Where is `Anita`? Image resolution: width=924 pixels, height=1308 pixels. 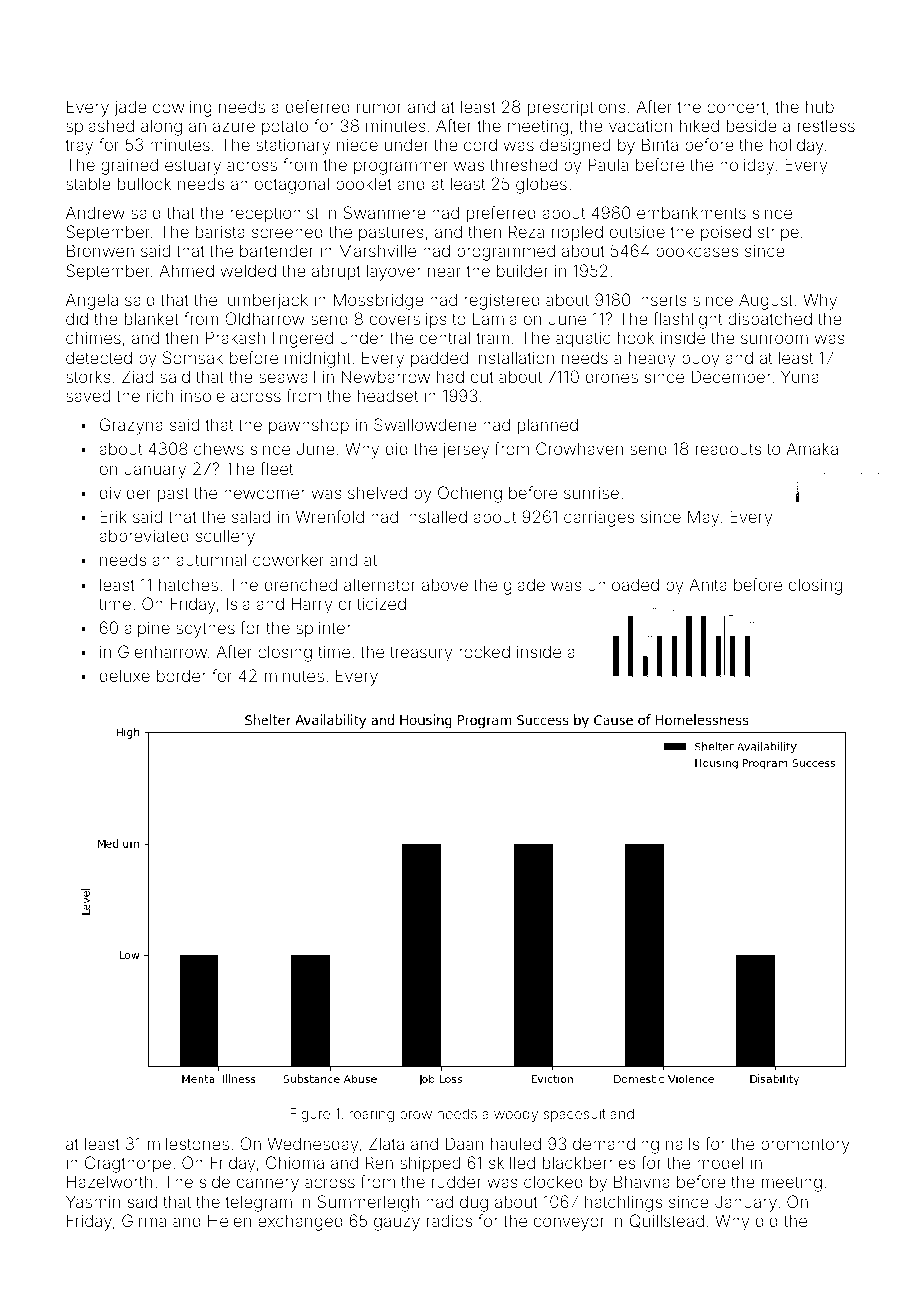
Anita is located at coordinates (708, 584).
